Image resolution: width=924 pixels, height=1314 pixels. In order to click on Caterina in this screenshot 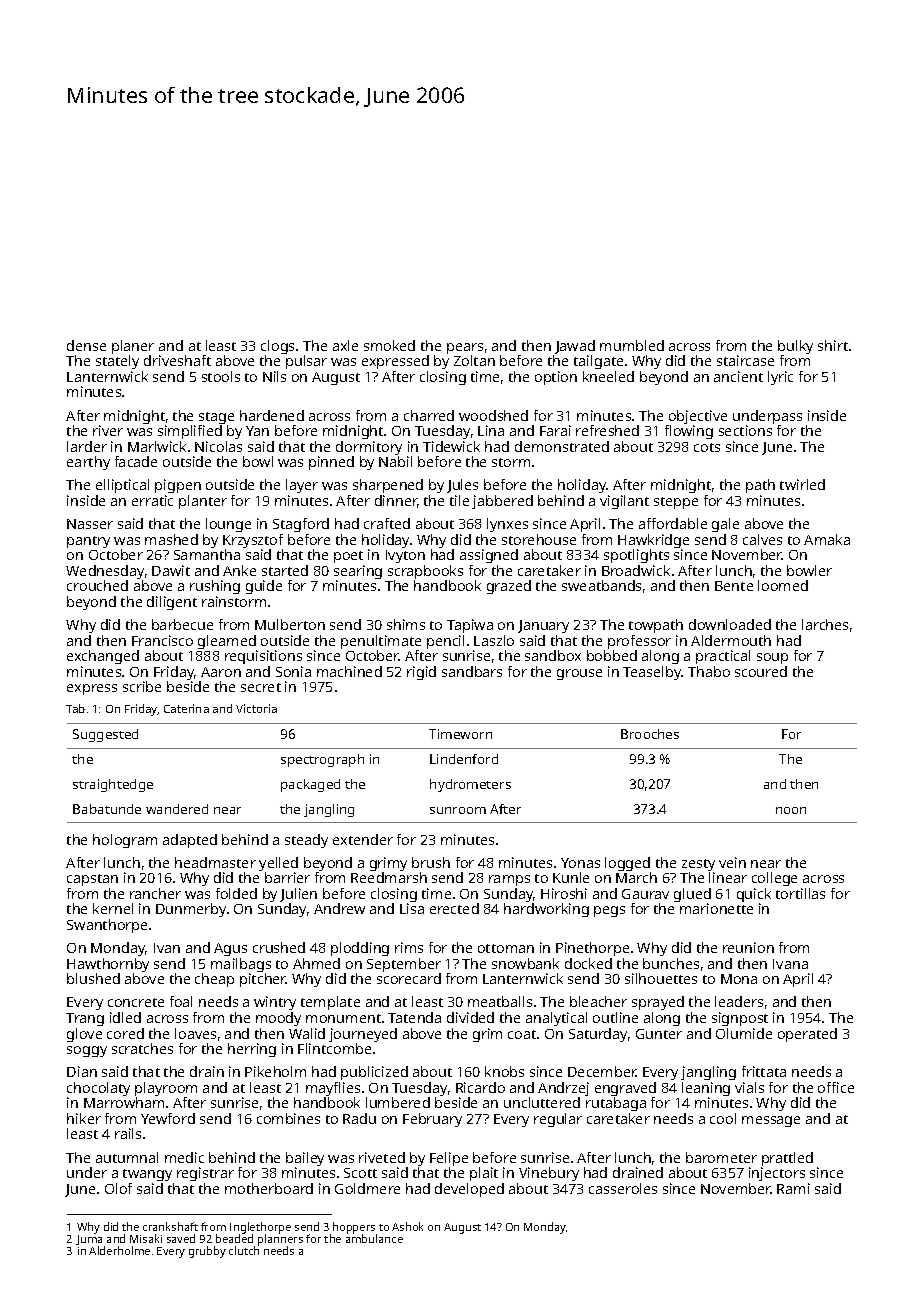, I will do `click(186, 708)`.
